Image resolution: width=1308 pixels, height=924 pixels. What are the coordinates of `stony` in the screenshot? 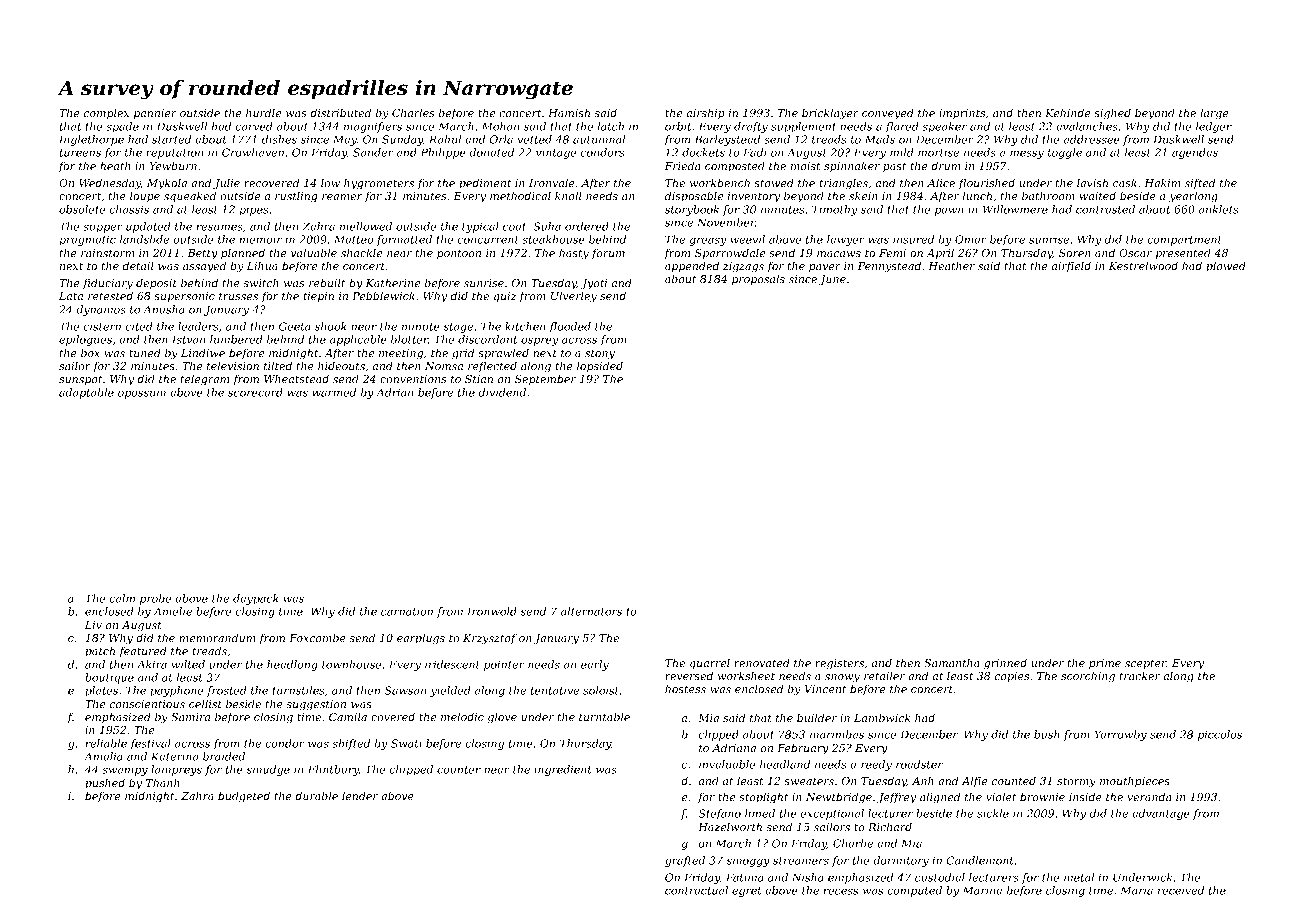 It's located at (600, 354).
